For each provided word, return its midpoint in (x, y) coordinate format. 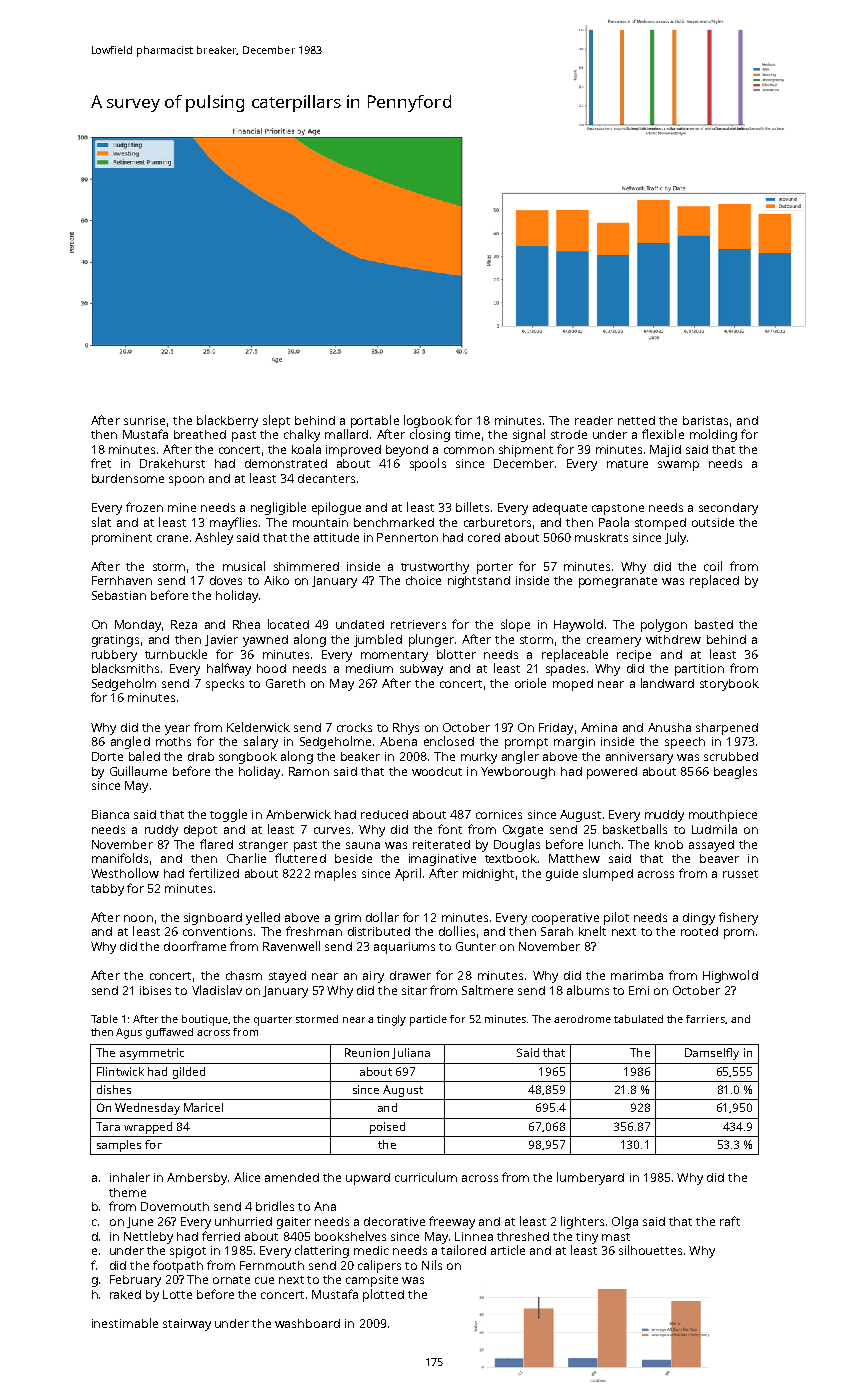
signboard (213, 919)
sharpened (727, 729)
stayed (287, 977)
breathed (200, 434)
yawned (265, 641)
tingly (391, 1020)
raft (730, 1221)
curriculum (426, 1177)
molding (713, 435)
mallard (346, 434)
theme (127, 1192)
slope (515, 625)
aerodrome (582, 1019)
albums (588, 990)
